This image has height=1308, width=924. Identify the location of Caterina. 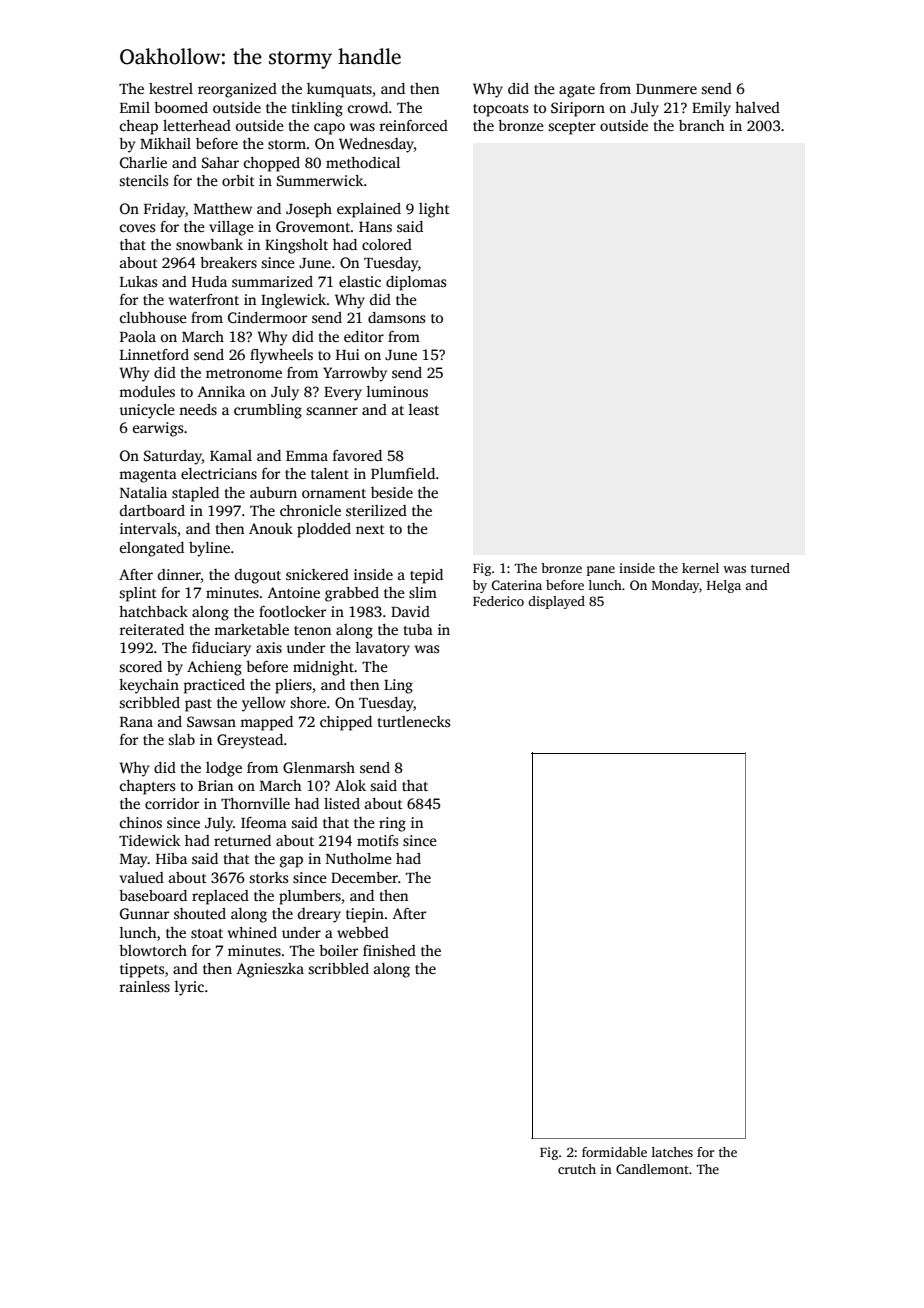
(517, 585).
